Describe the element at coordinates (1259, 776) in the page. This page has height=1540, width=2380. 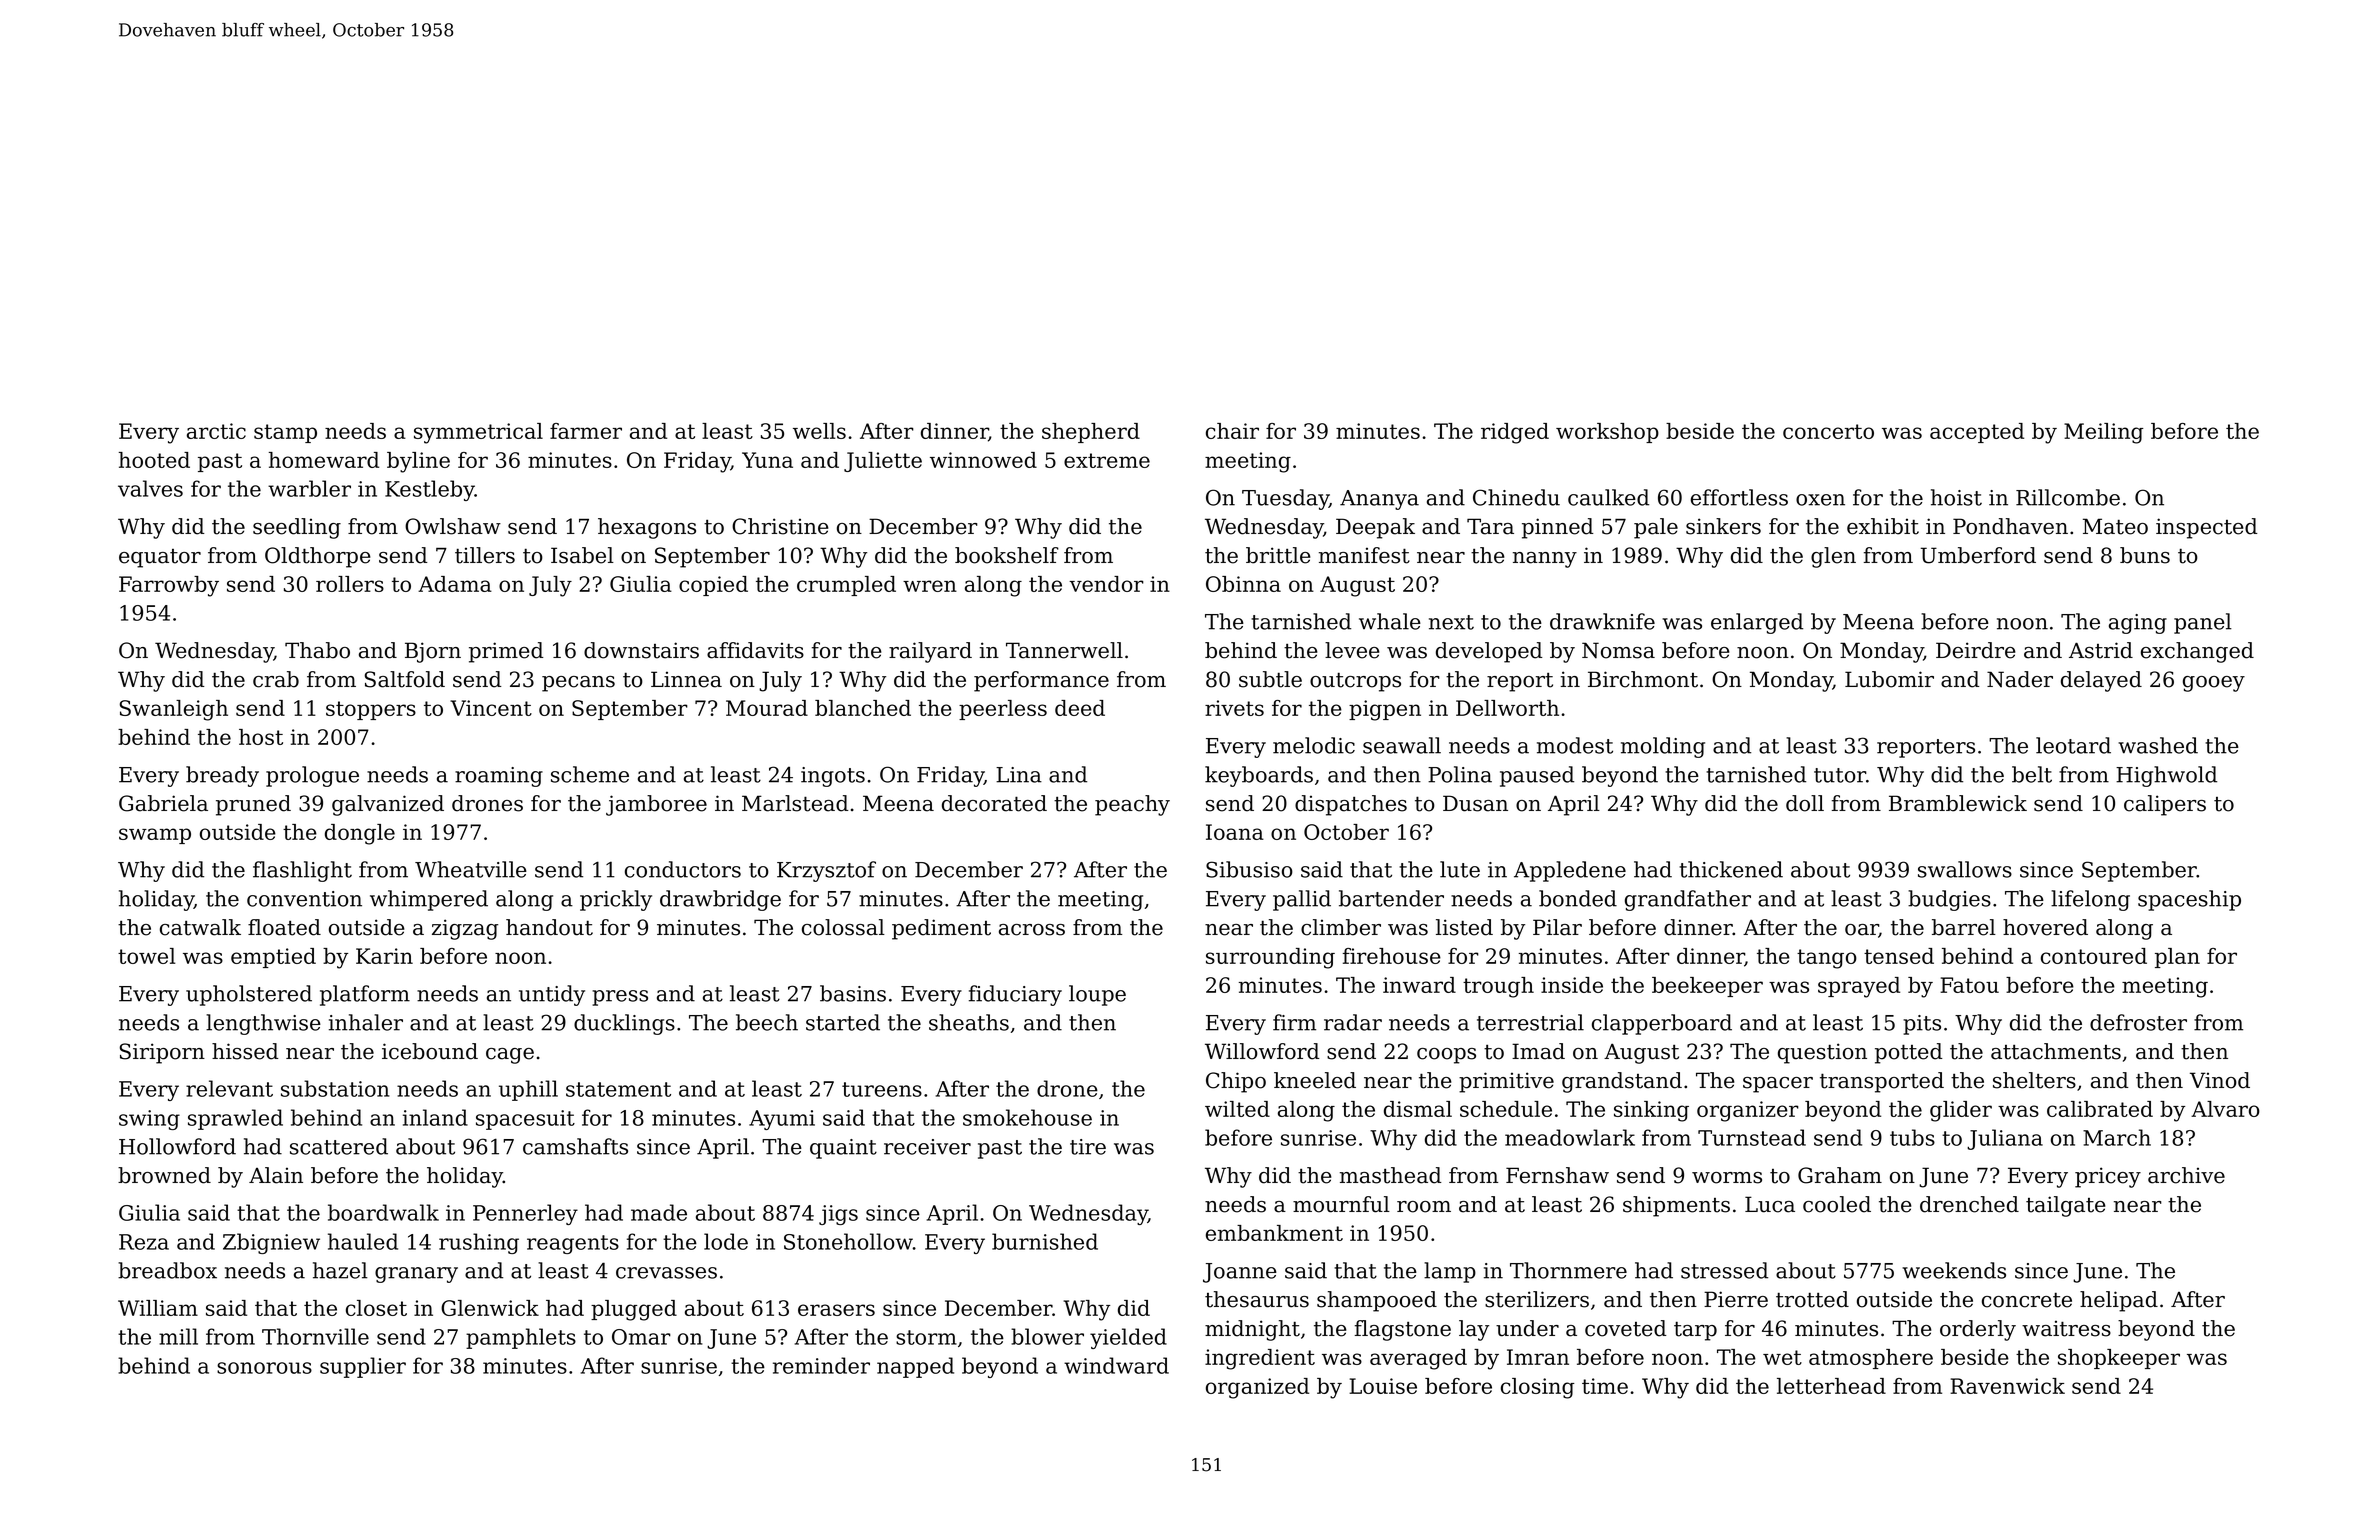
I see `keyboards` at that location.
